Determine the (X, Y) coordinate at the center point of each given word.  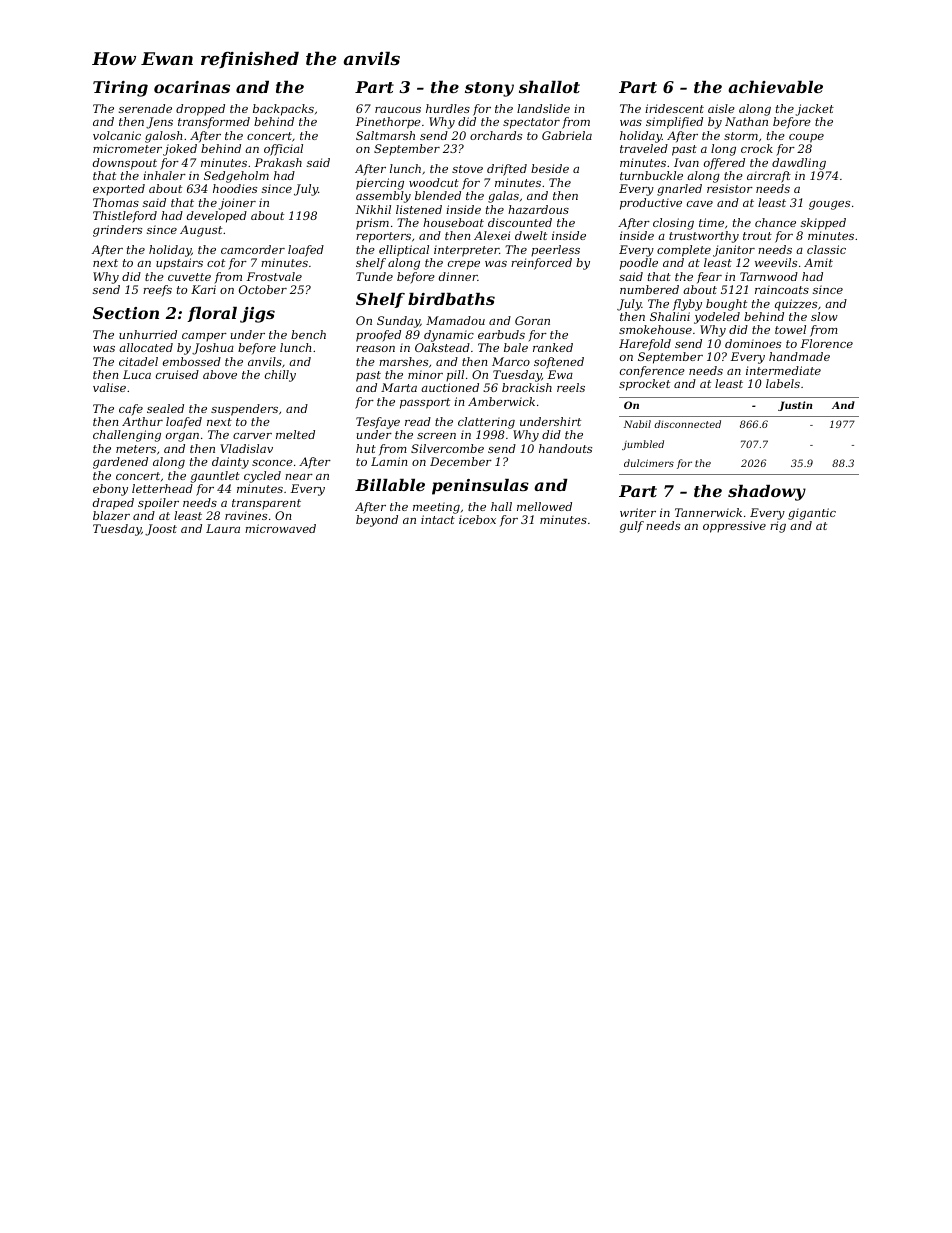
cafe (131, 410)
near (299, 477)
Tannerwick (708, 512)
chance (775, 222)
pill (455, 376)
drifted (507, 170)
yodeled (717, 318)
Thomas (116, 202)
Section (126, 313)
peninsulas (480, 487)
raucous (398, 110)
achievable (775, 87)
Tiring (120, 89)
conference (652, 371)
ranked (553, 347)
